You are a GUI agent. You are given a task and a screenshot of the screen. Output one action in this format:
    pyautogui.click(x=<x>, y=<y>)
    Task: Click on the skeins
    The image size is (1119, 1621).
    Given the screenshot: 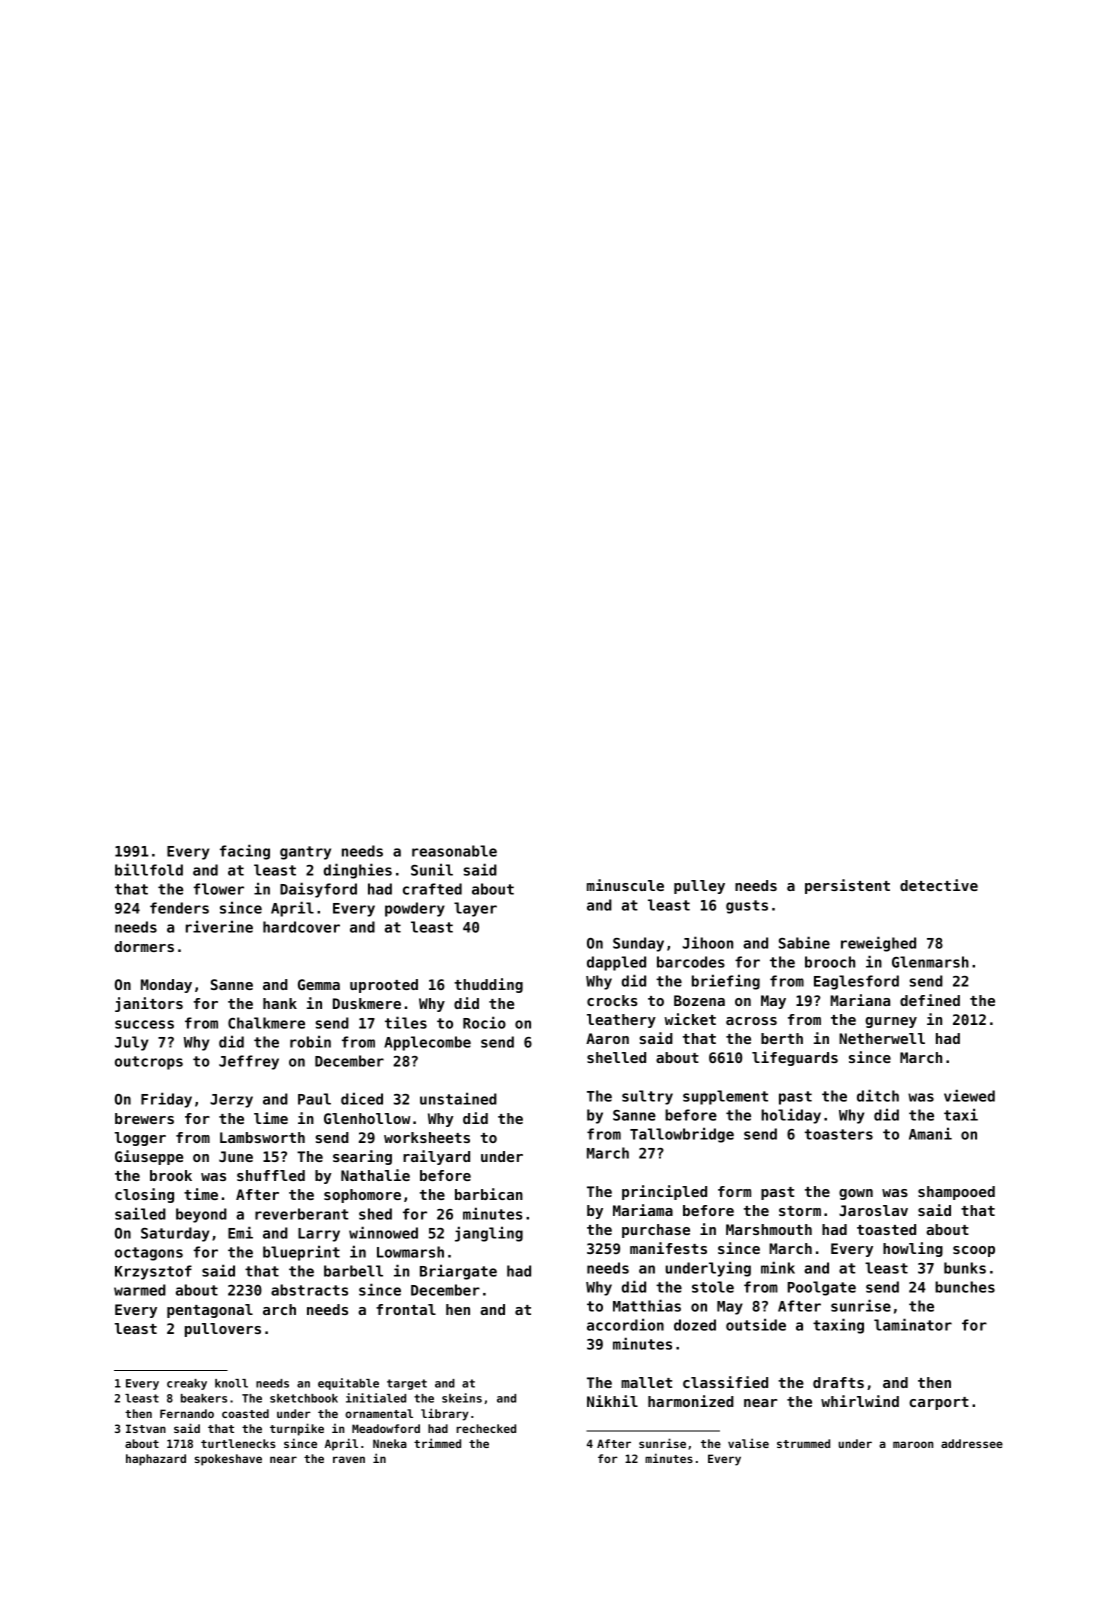 What is the action you would take?
    pyautogui.click(x=462, y=1398)
